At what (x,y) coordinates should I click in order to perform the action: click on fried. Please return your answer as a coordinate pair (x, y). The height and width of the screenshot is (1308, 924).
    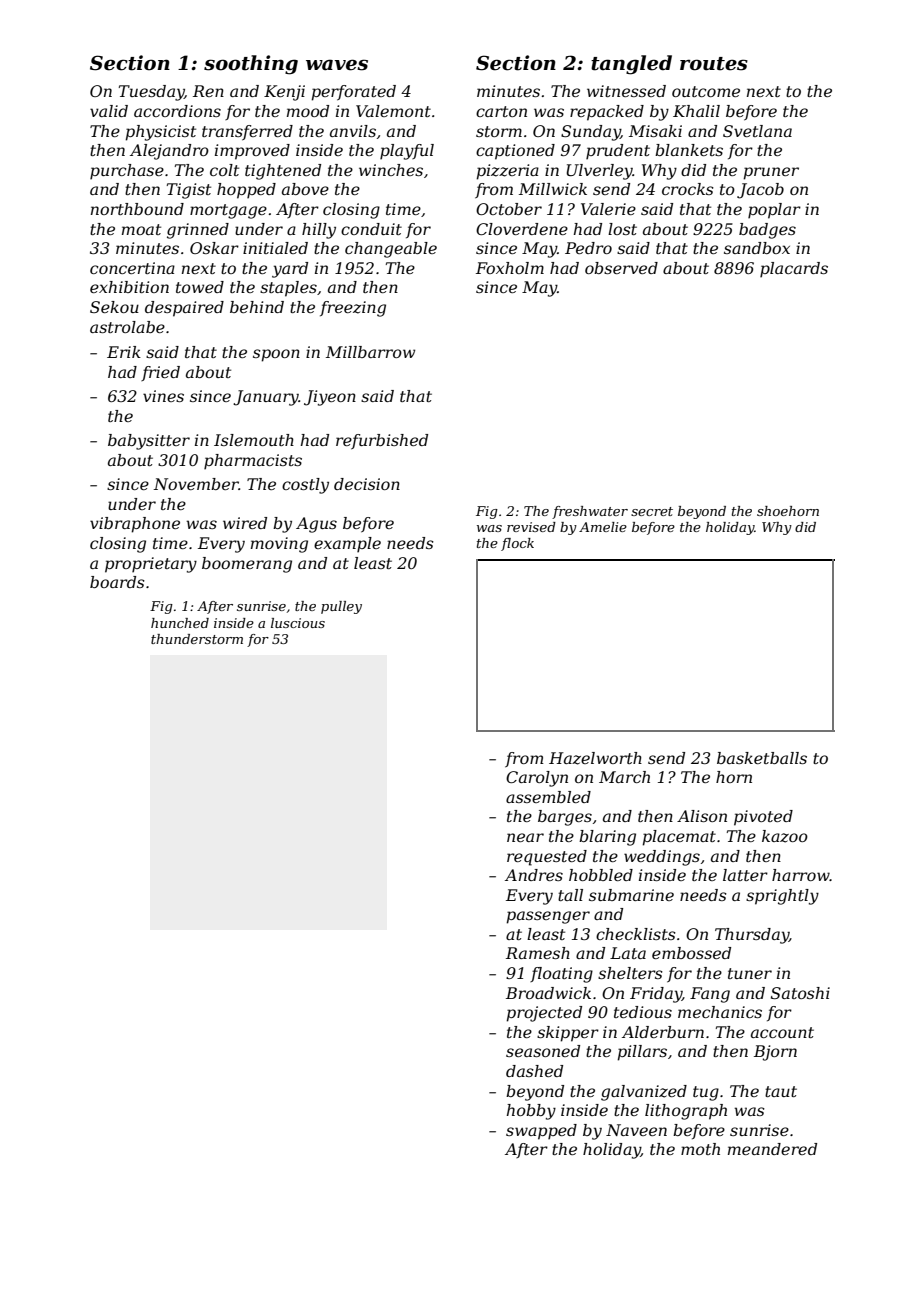
    Looking at the image, I should click on (160, 373).
